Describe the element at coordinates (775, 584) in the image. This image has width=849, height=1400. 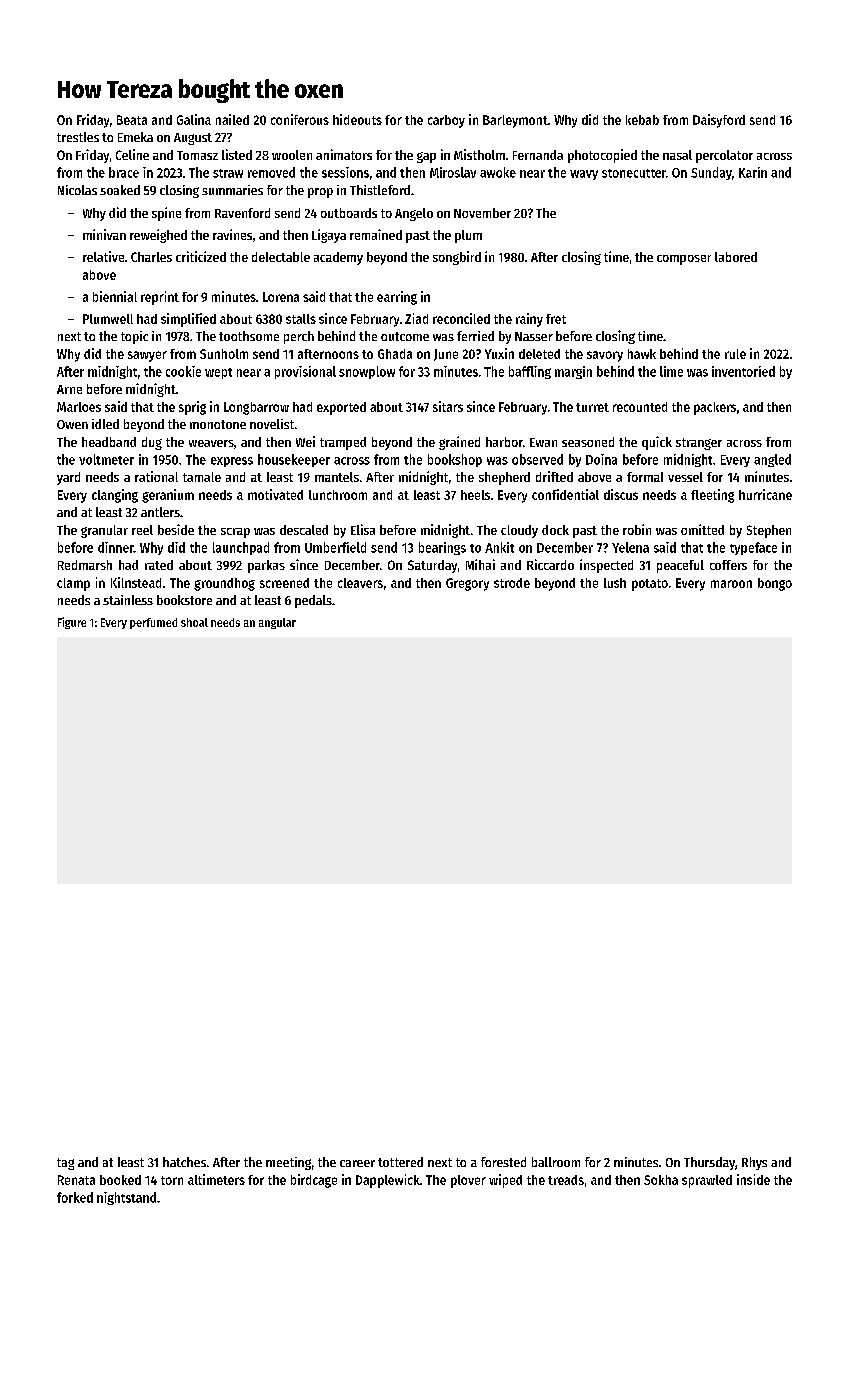
I see `bongo` at that location.
